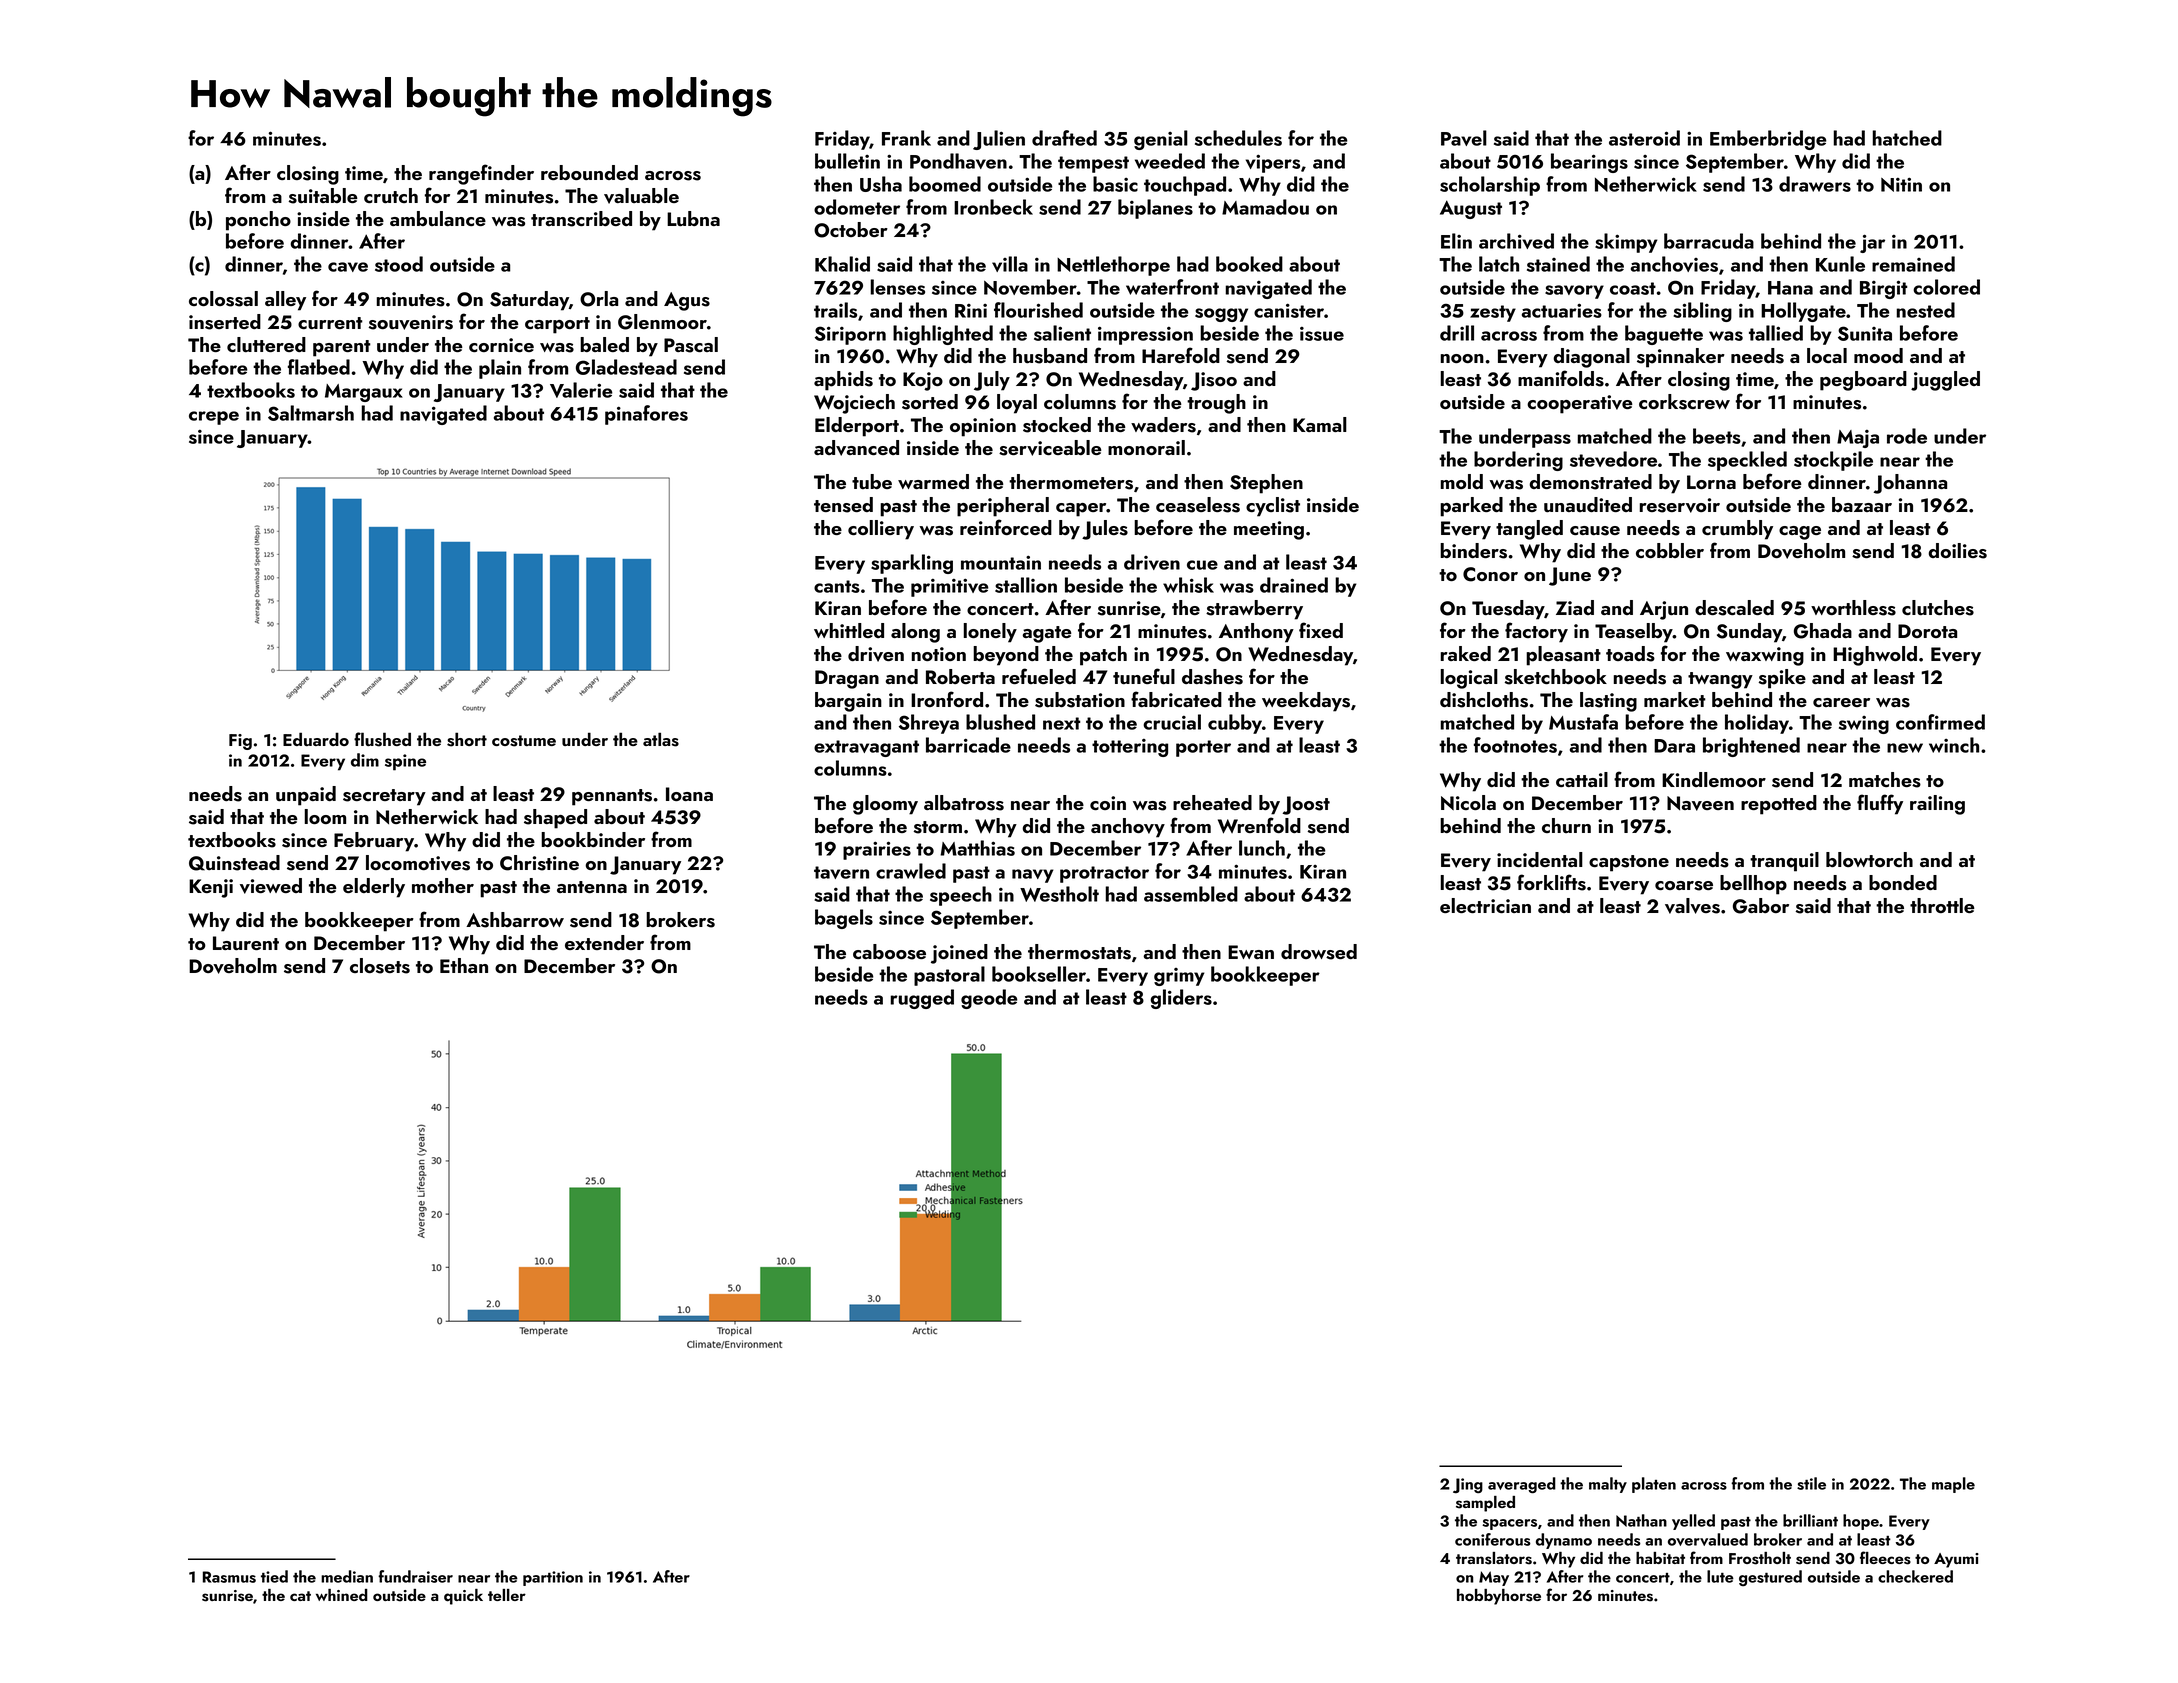 Image resolution: width=2178 pixels, height=1683 pixels. I want to click on beets, so click(1717, 436).
